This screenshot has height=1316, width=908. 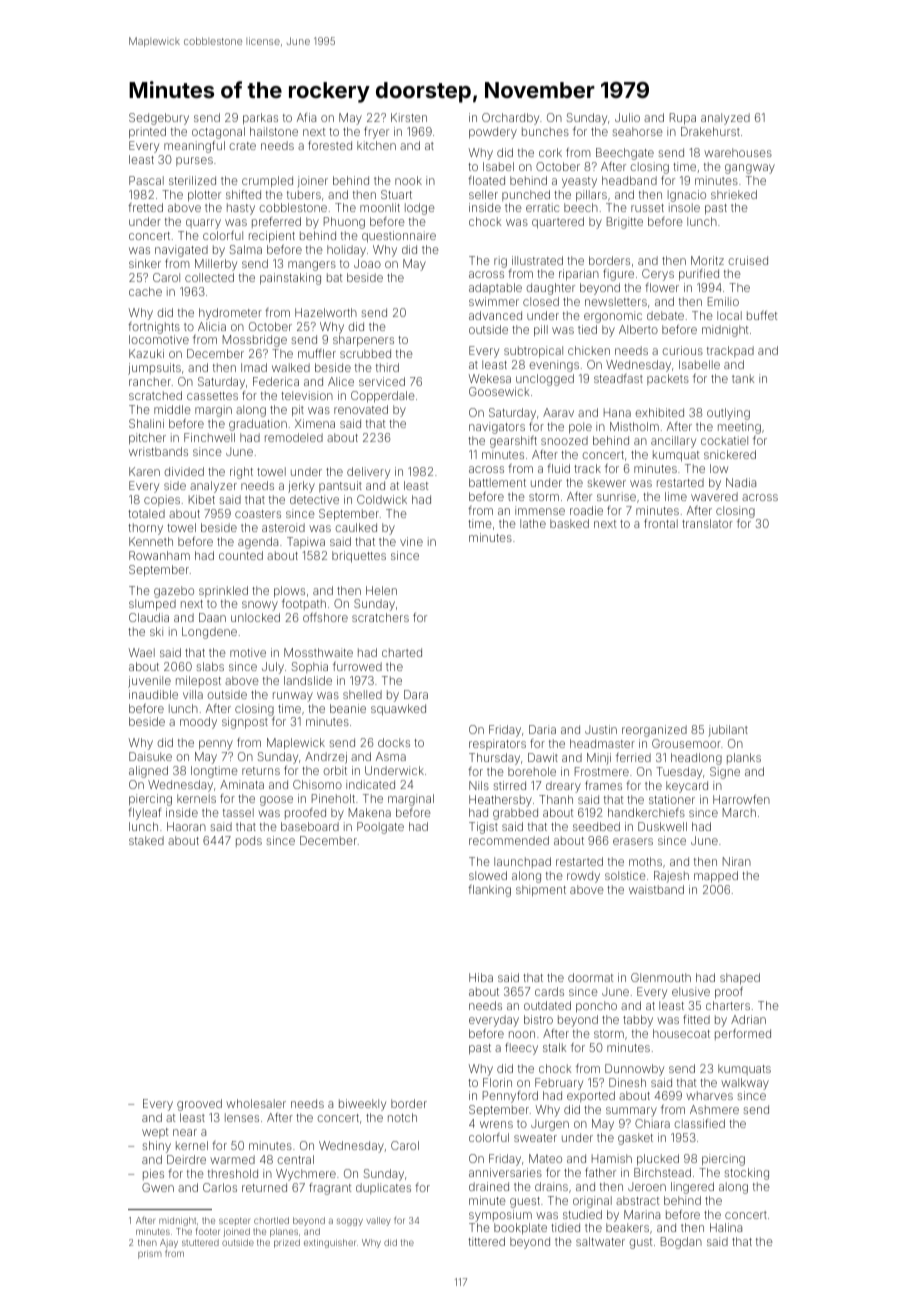 What do you see at coordinates (363, 341) in the screenshot?
I see `sharpeners` at bounding box center [363, 341].
